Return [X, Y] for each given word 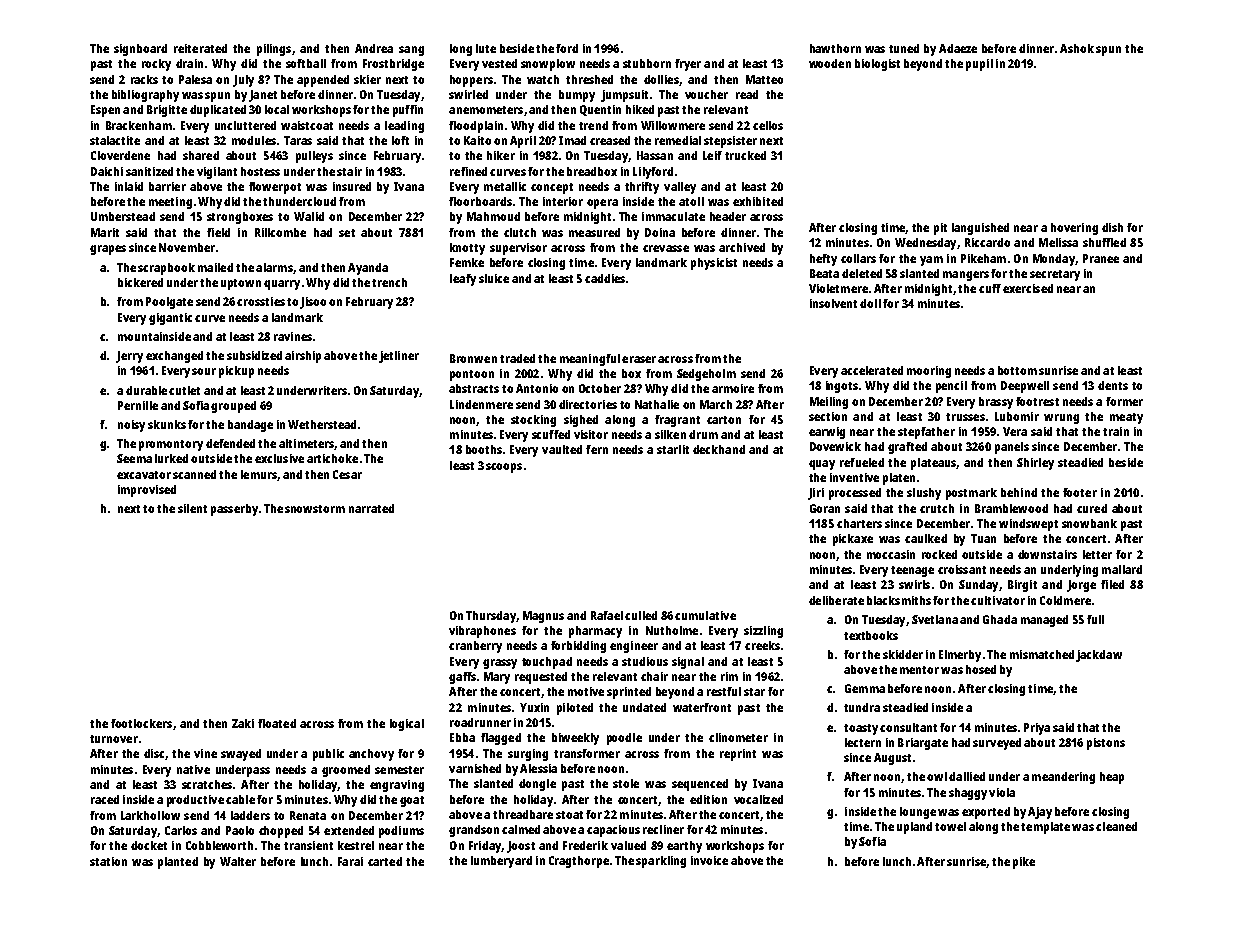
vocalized [758, 799]
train [1116, 431]
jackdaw [1099, 656]
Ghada [1000, 619]
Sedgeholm [706, 375]
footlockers [141, 723]
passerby [234, 510]
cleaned [1116, 826]
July [243, 81]
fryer [688, 65]
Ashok [1077, 48]
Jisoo [313, 303]
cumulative [705, 615]
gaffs [462, 678]
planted [178, 863]
